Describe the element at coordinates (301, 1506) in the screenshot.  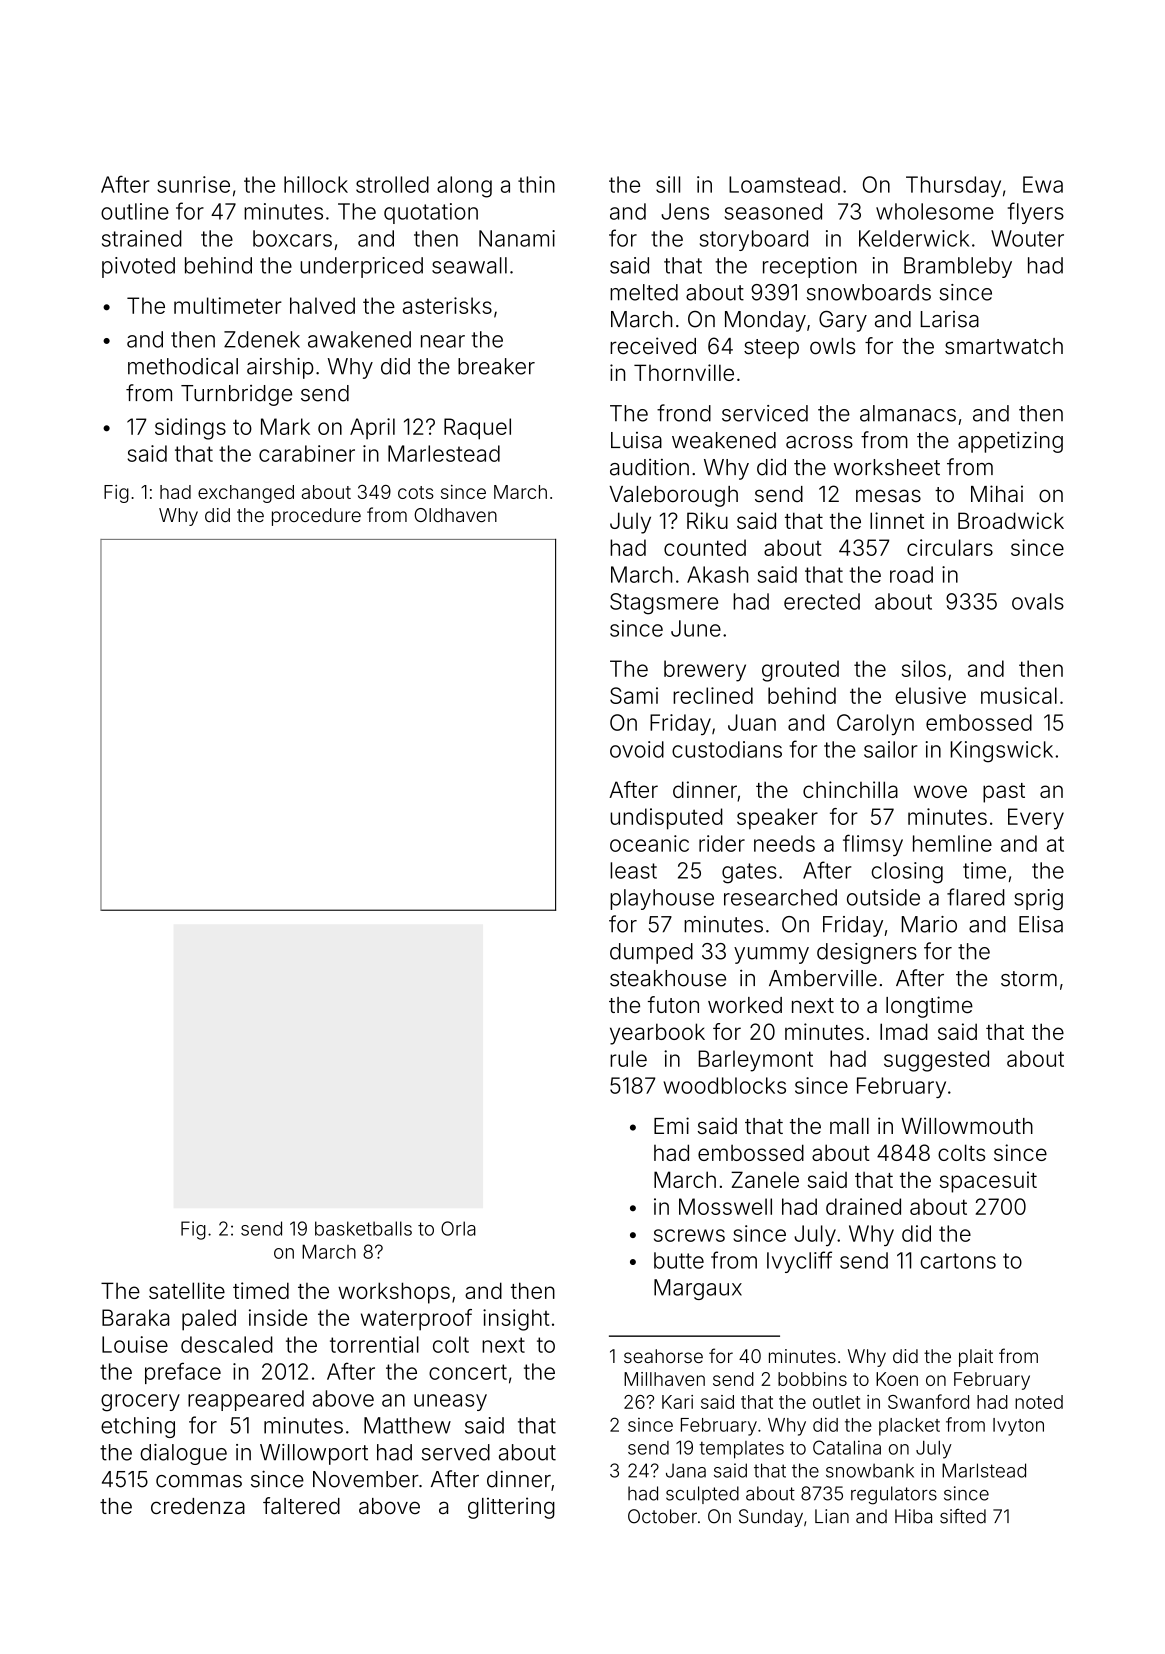
I see `faltered` at that location.
